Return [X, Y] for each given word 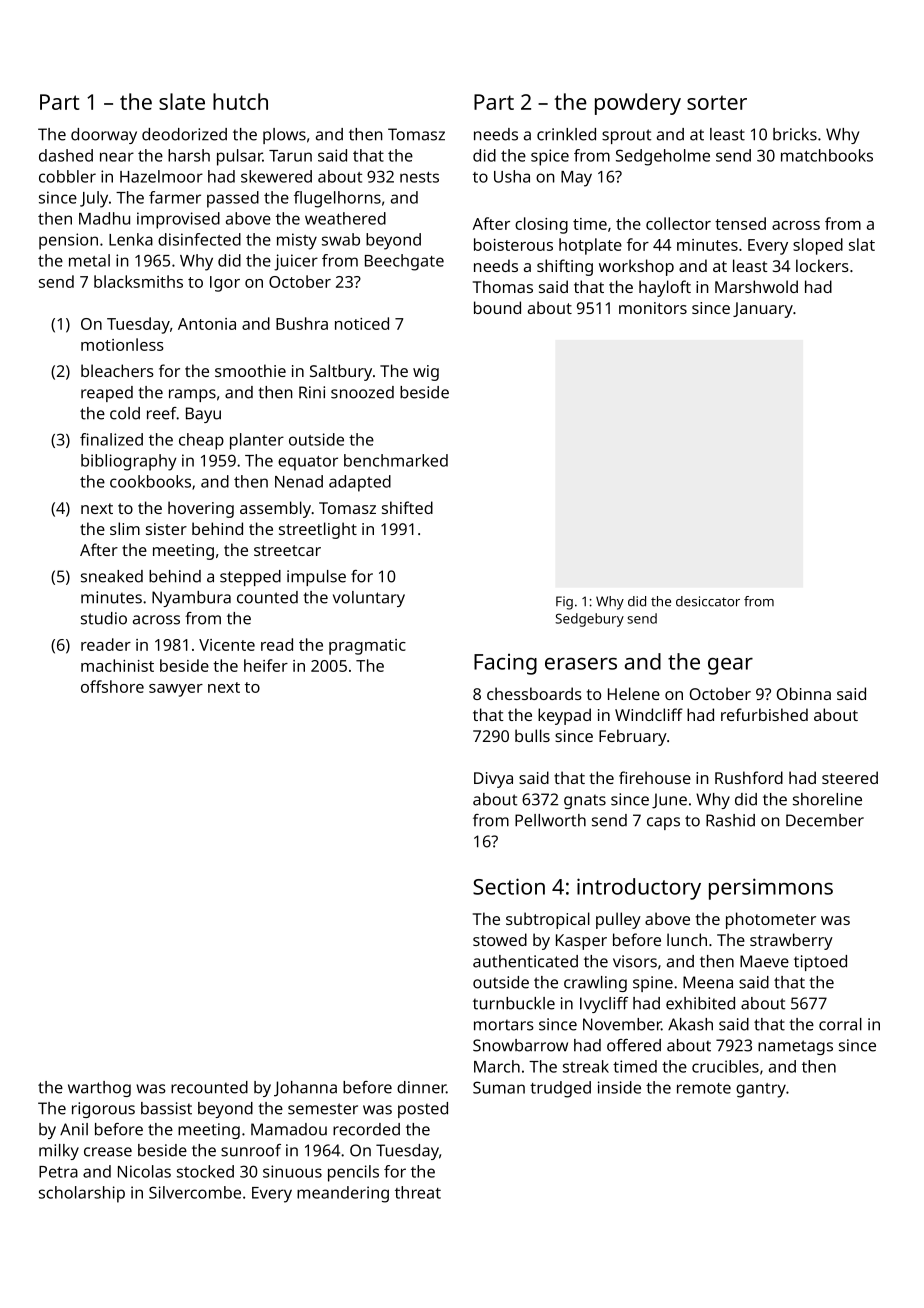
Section [509, 886]
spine [653, 984]
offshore [112, 686]
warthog [99, 1089]
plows [284, 136]
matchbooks [827, 155]
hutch [240, 101]
